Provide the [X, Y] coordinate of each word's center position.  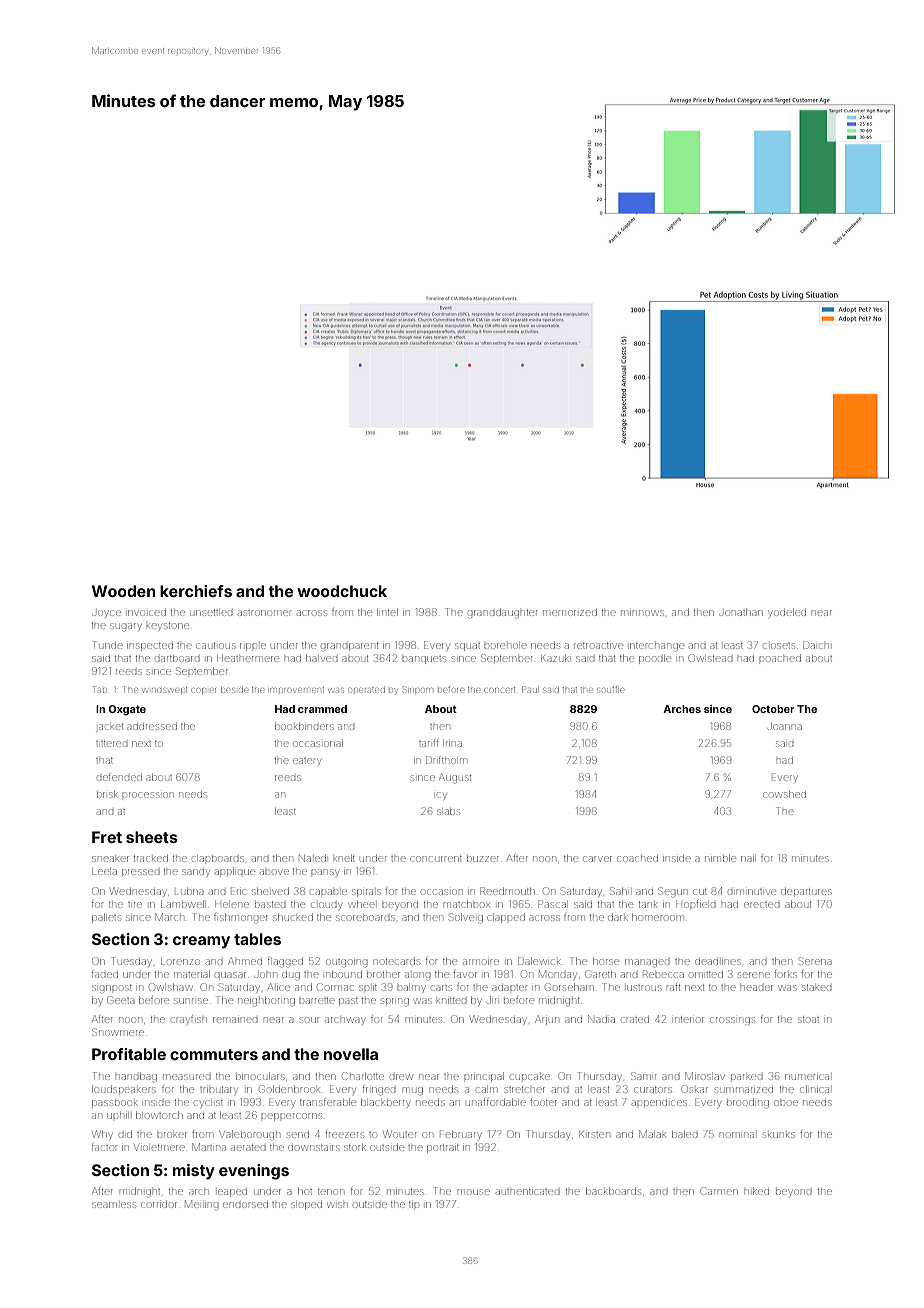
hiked [757, 1191]
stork [355, 1147]
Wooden [124, 591]
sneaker [110, 859]
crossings [732, 1021]
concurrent [436, 859]
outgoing [347, 963]
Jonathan [741, 612]
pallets [106, 918]
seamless [114, 1205]
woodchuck [342, 591]
